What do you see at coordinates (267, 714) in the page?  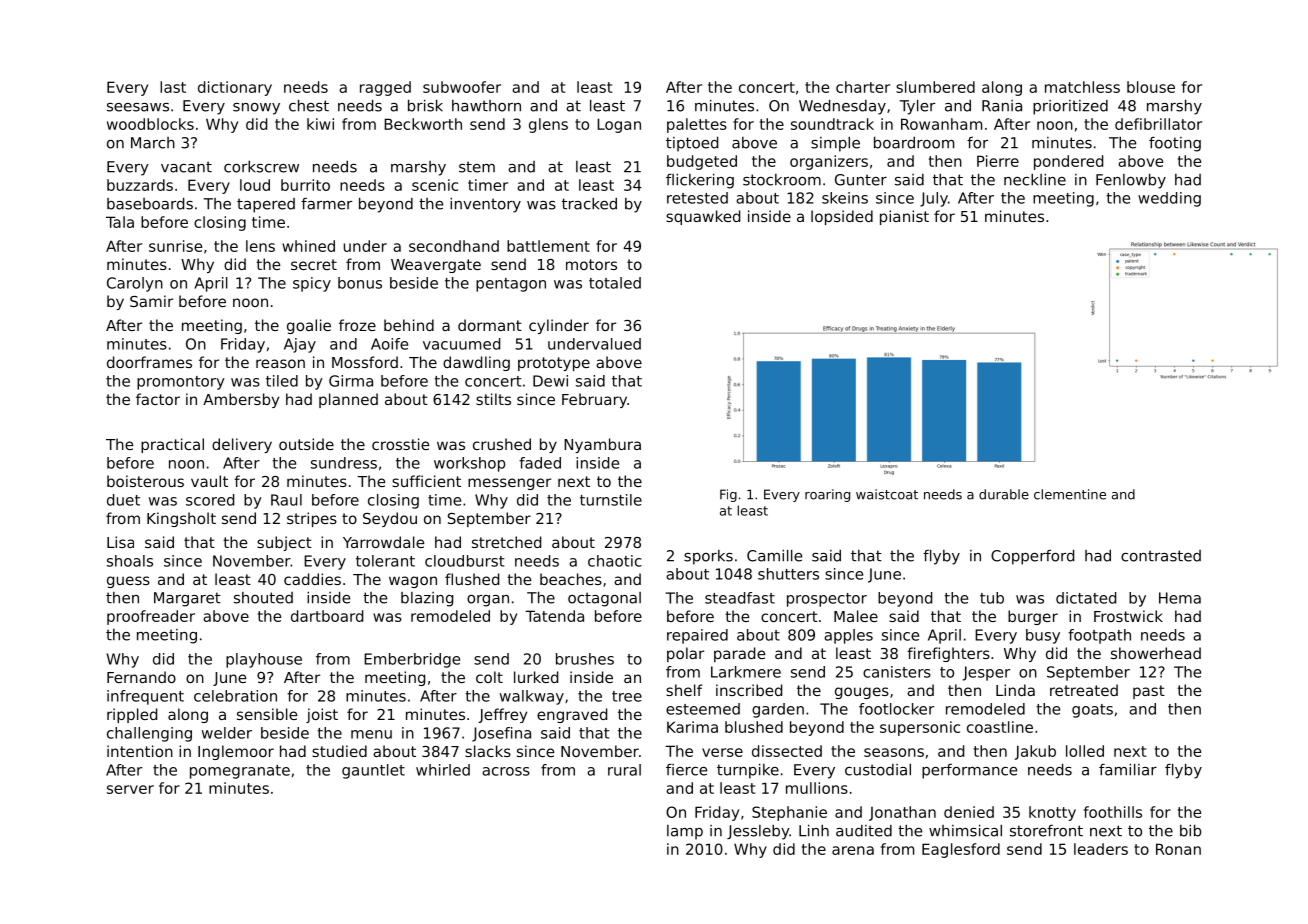 I see `sensible` at bounding box center [267, 714].
